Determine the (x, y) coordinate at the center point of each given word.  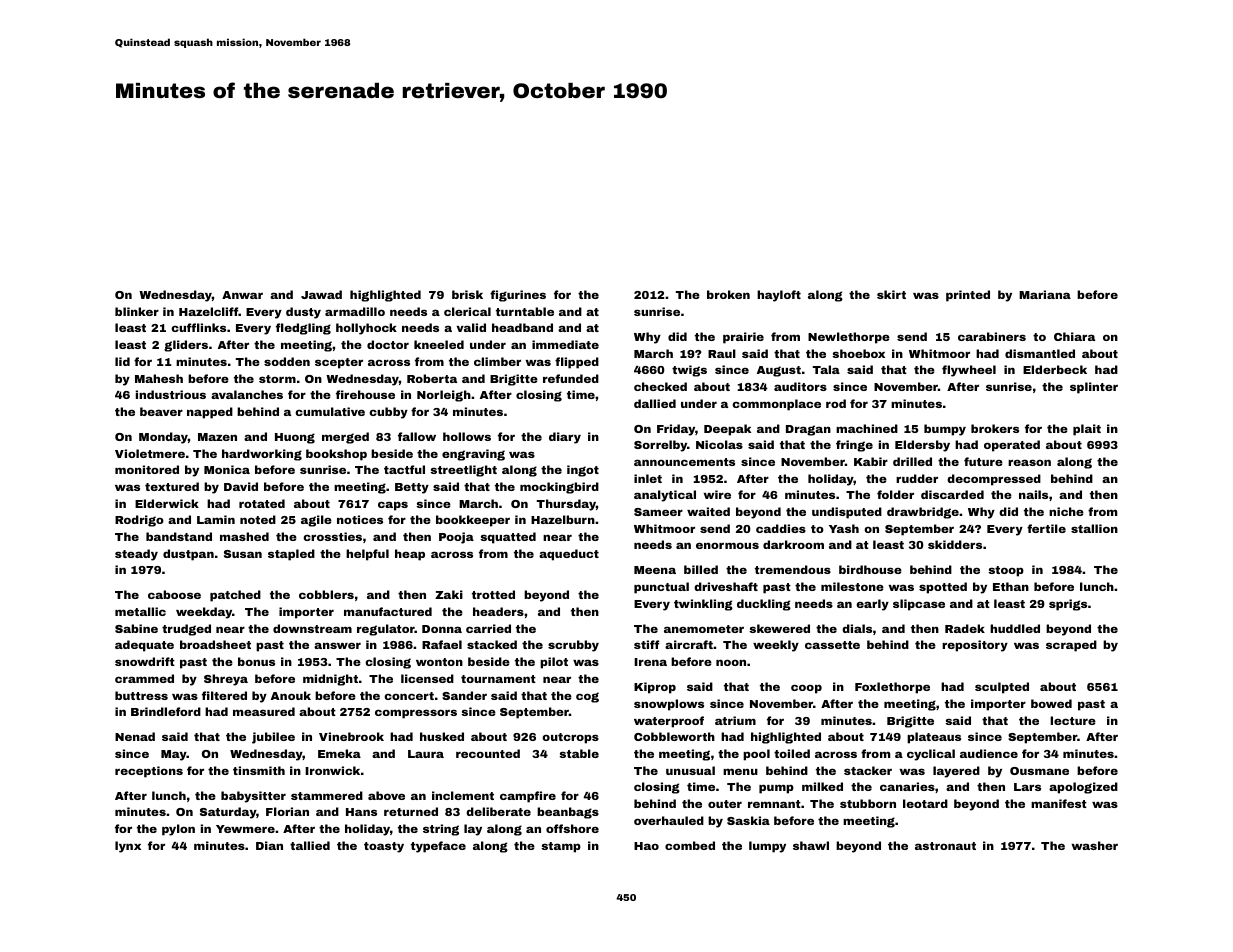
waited (708, 511)
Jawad (321, 294)
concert (409, 696)
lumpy (767, 847)
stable (579, 753)
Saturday (228, 813)
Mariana (1045, 294)
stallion (1094, 528)
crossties (332, 536)
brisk (467, 294)
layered (956, 772)
